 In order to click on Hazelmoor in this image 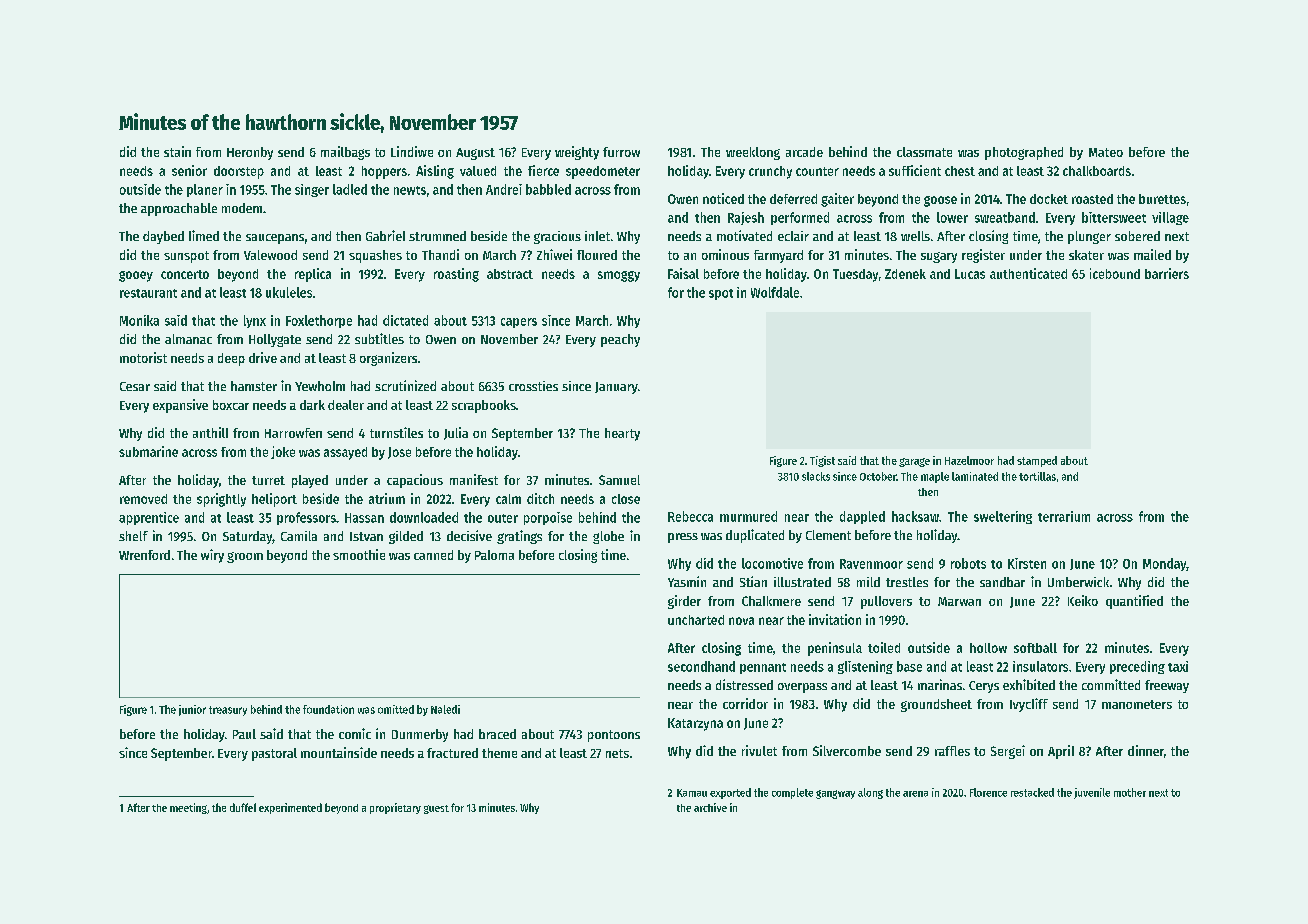, I will do `click(969, 460)`.
